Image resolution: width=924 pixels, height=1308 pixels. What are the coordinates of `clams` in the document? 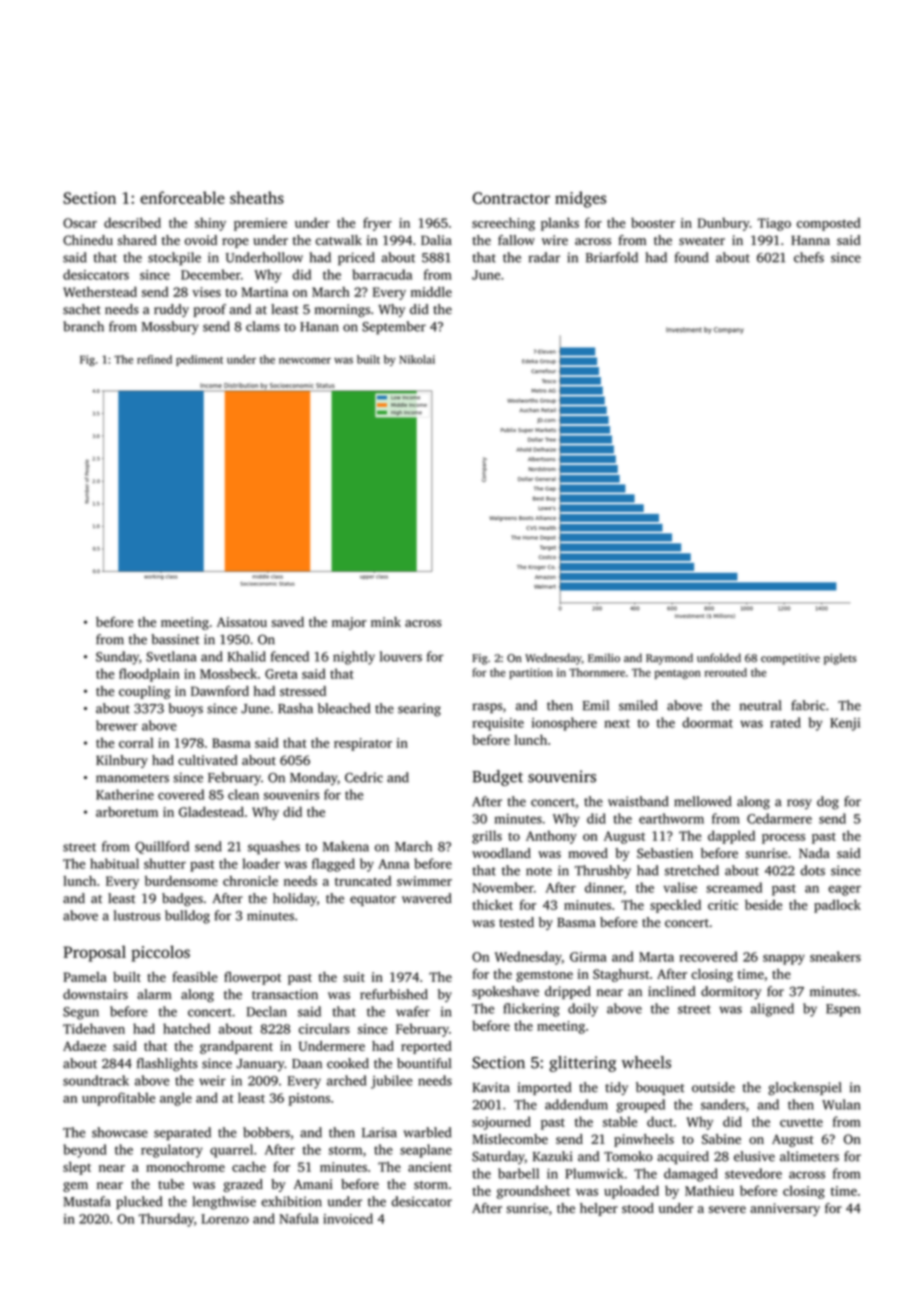 It's located at (263, 326).
